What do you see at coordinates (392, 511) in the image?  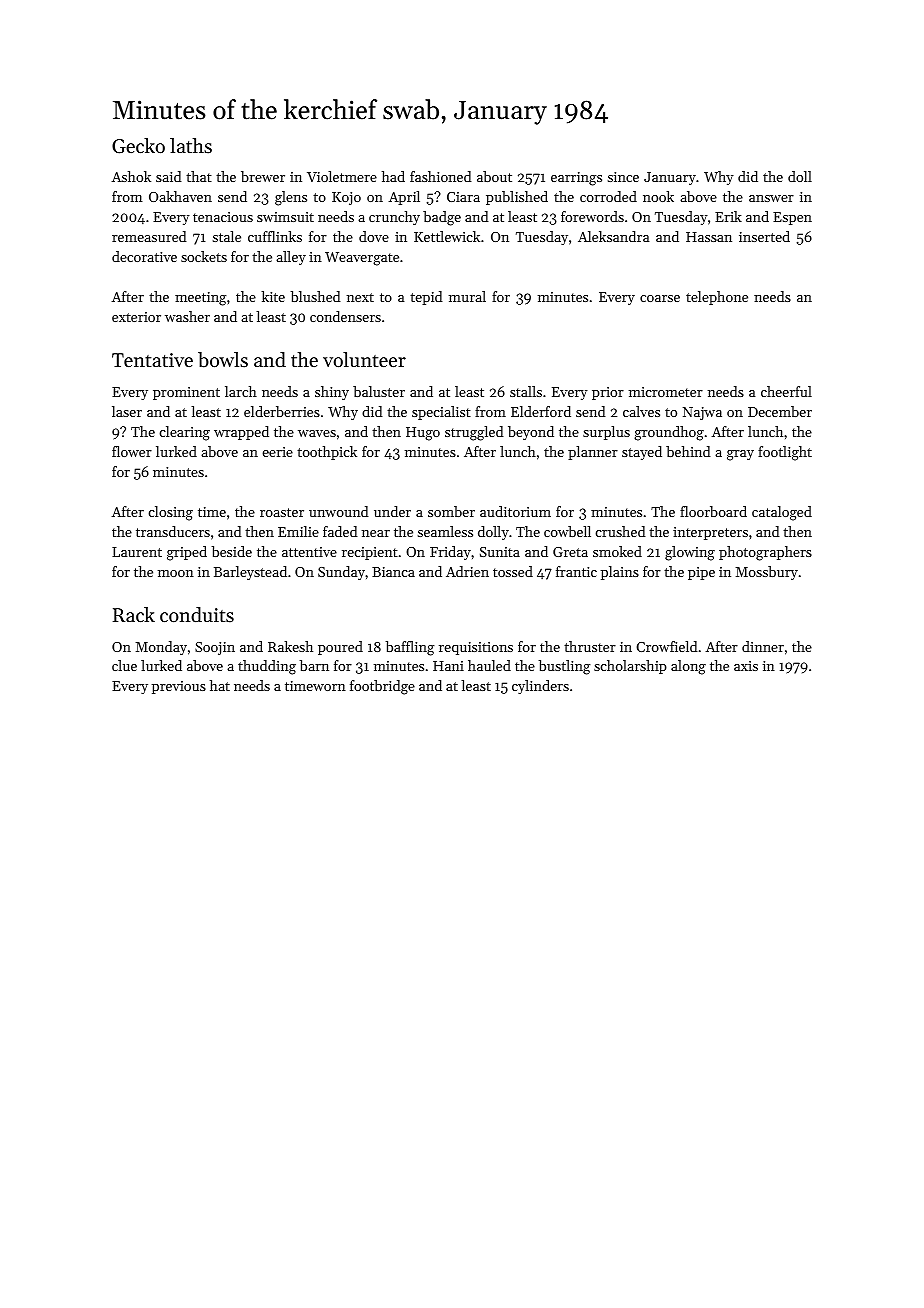 I see `under` at bounding box center [392, 511].
